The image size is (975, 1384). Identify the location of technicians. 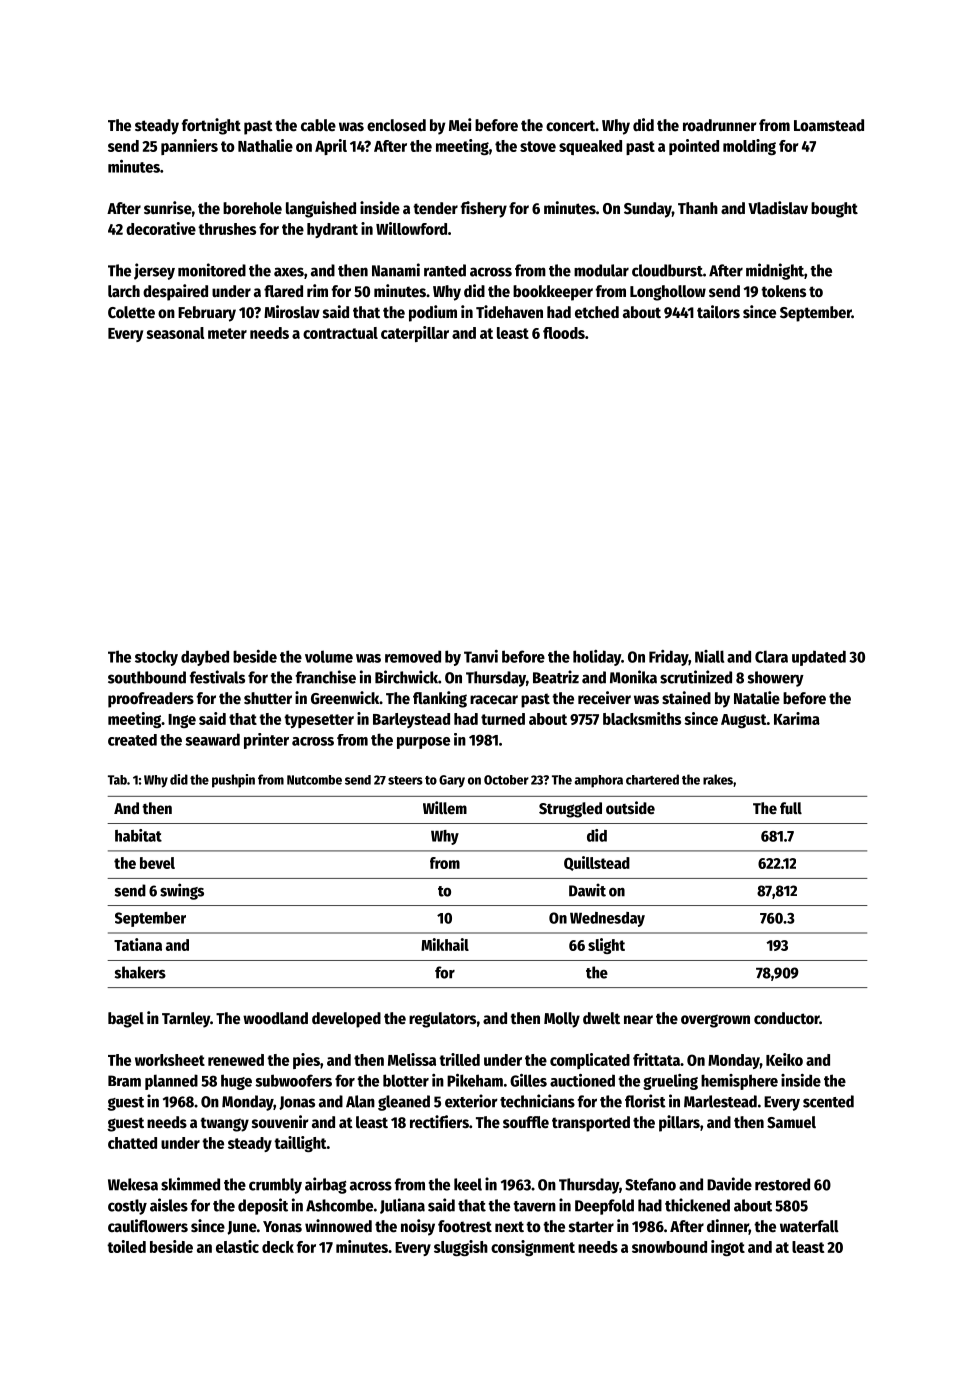
(537, 1101).
